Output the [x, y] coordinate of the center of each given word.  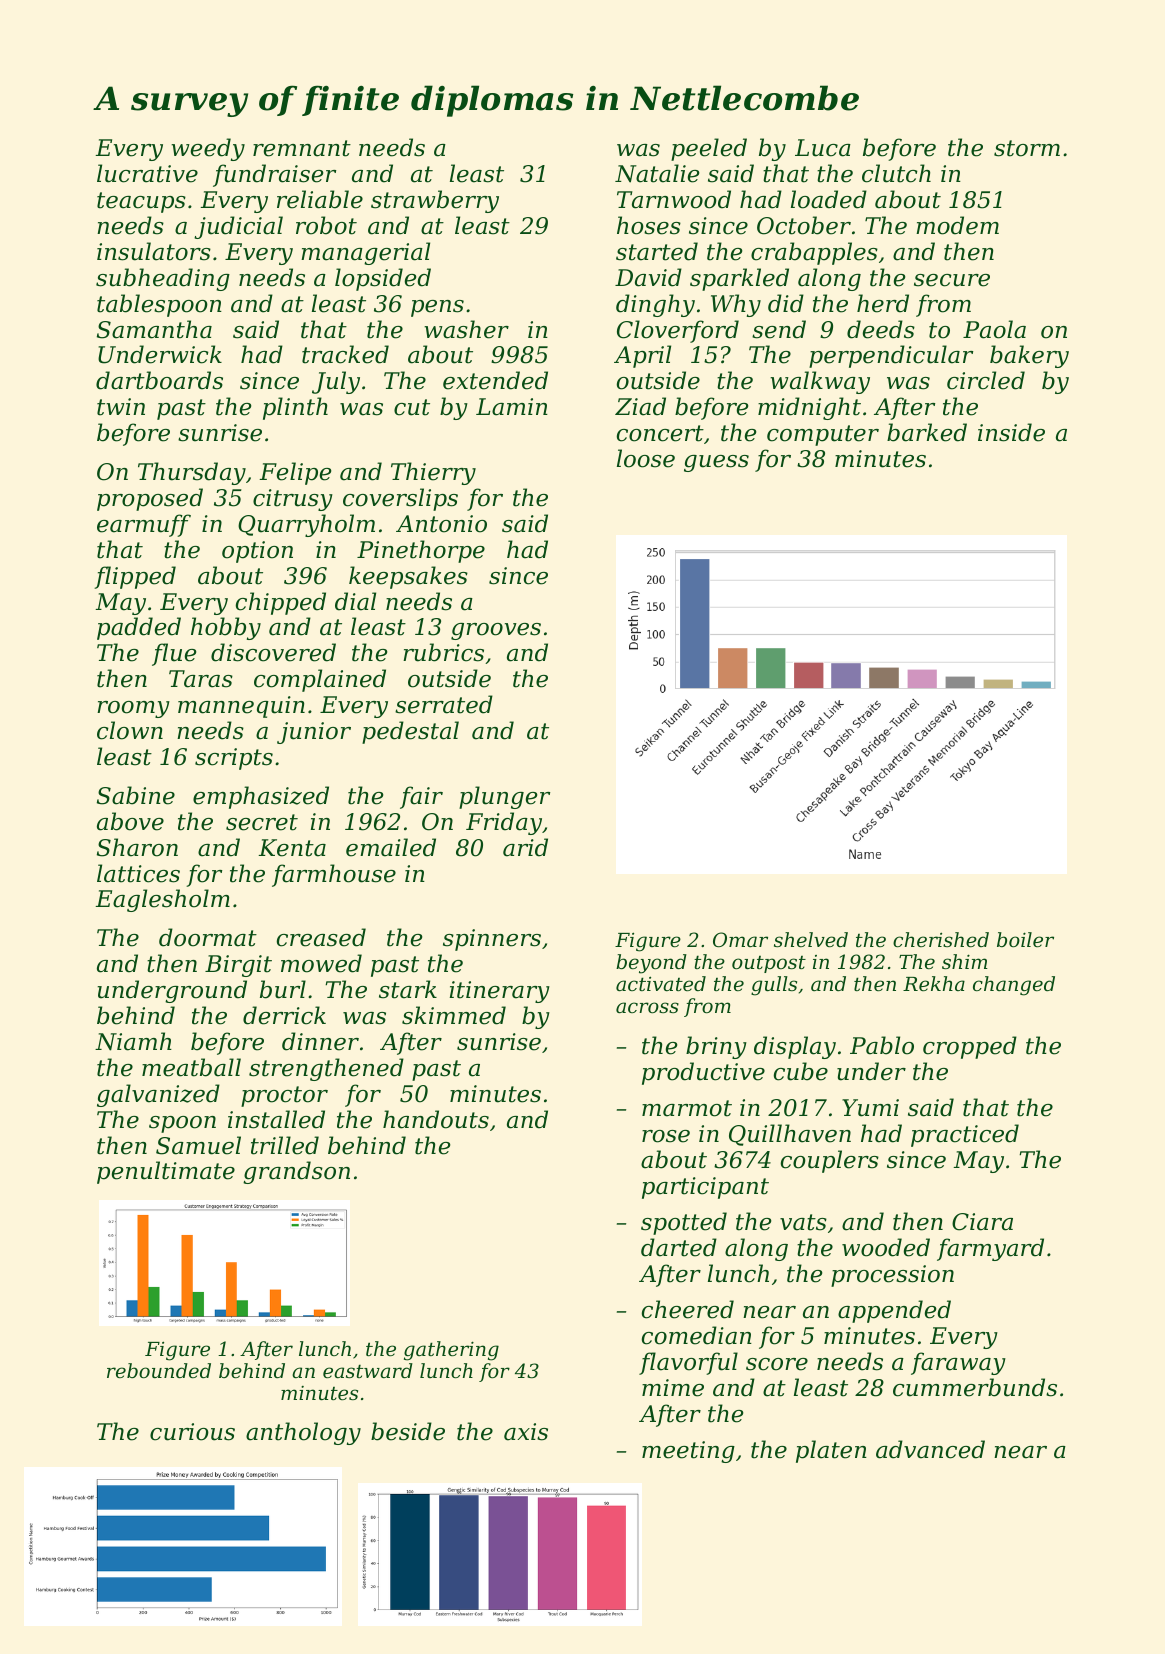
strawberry [435, 201]
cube [801, 1071]
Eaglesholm [162, 900]
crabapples [814, 253]
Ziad [640, 406]
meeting [688, 1452]
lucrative [147, 173]
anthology [303, 1433]
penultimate [166, 1172]
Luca [823, 148]
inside [1011, 432]
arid [525, 847]
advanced [930, 1449]
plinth [295, 408]
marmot [687, 1108]
